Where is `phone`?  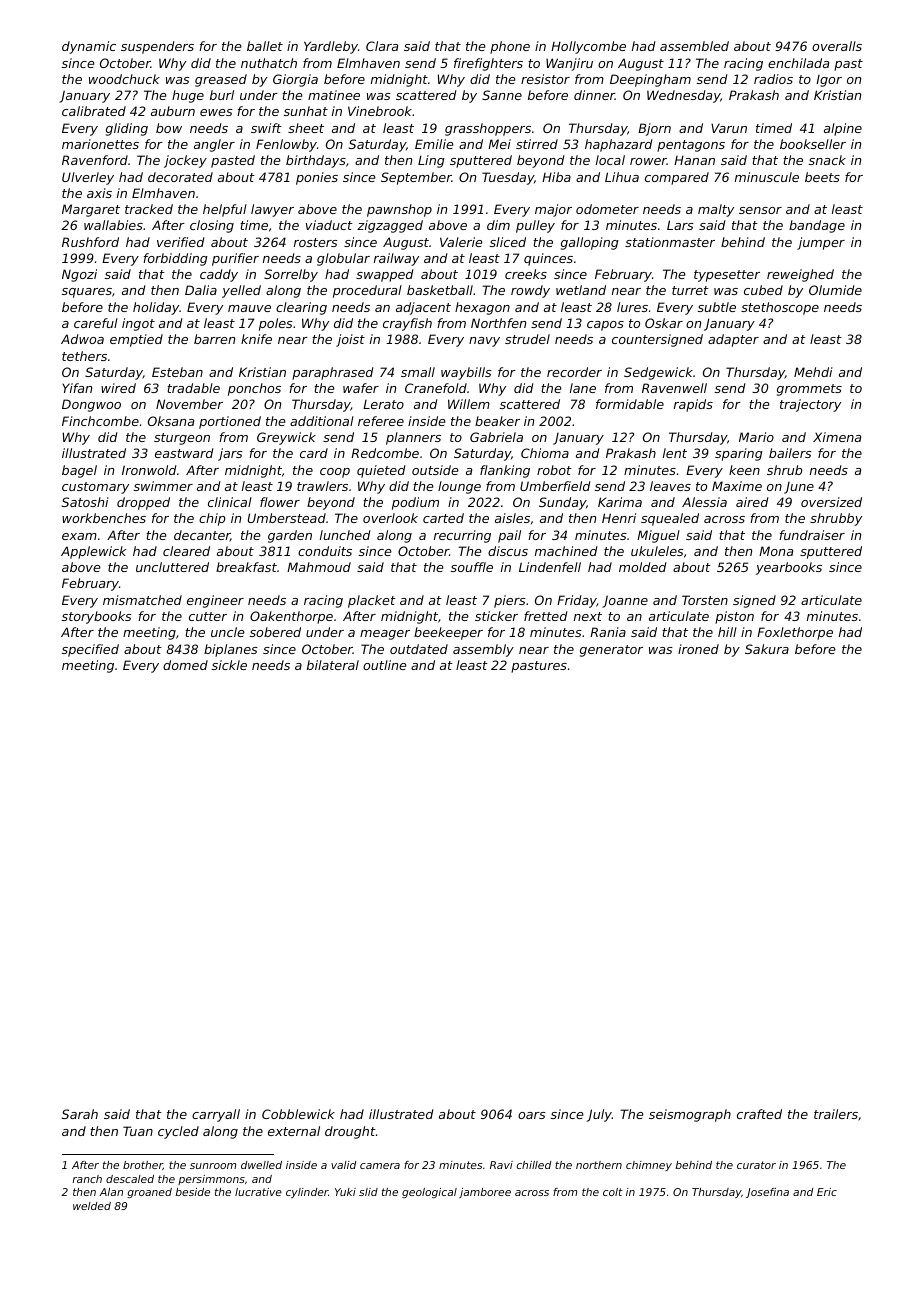 phone is located at coordinates (510, 47).
